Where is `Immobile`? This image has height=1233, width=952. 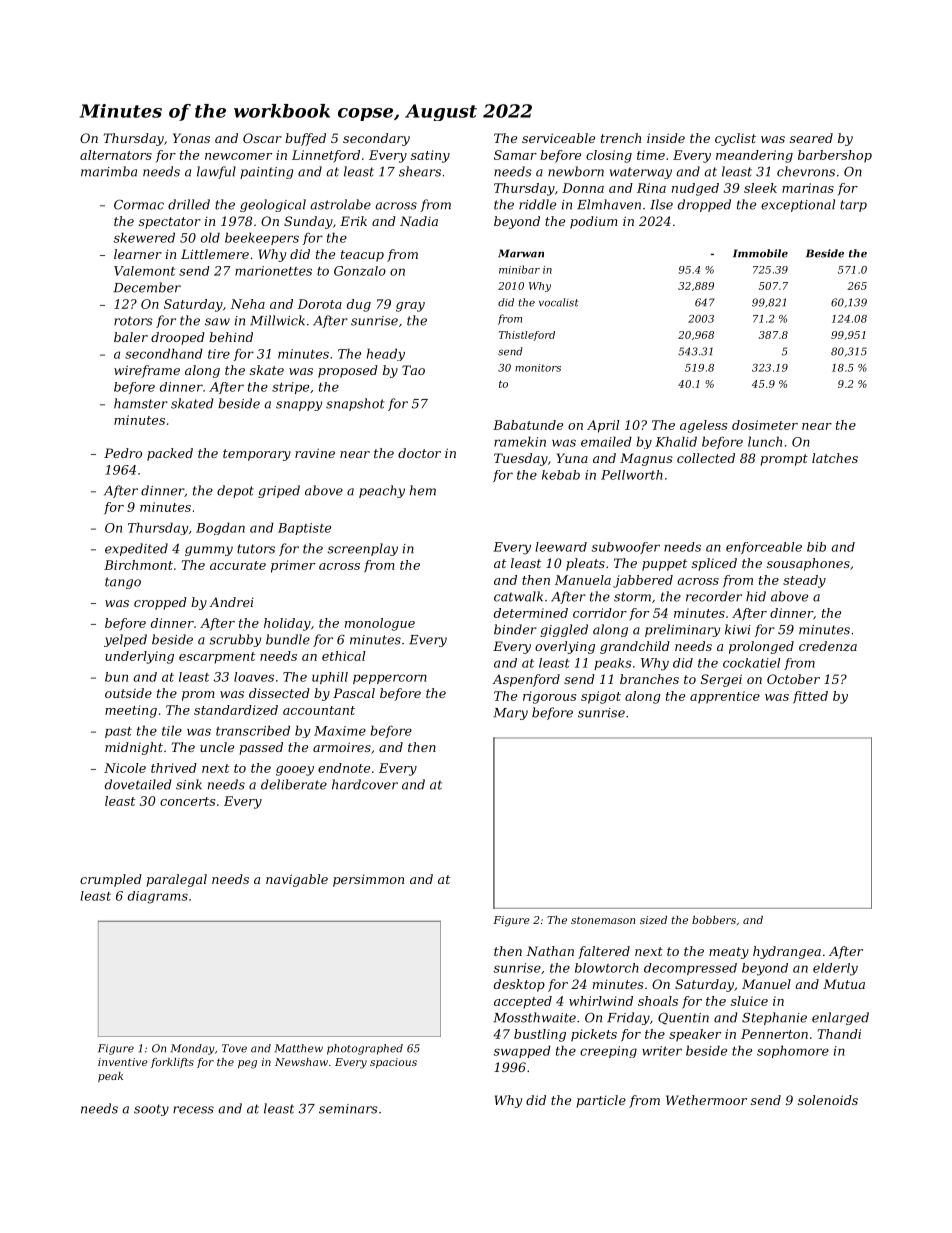
Immobile is located at coordinates (760, 253).
